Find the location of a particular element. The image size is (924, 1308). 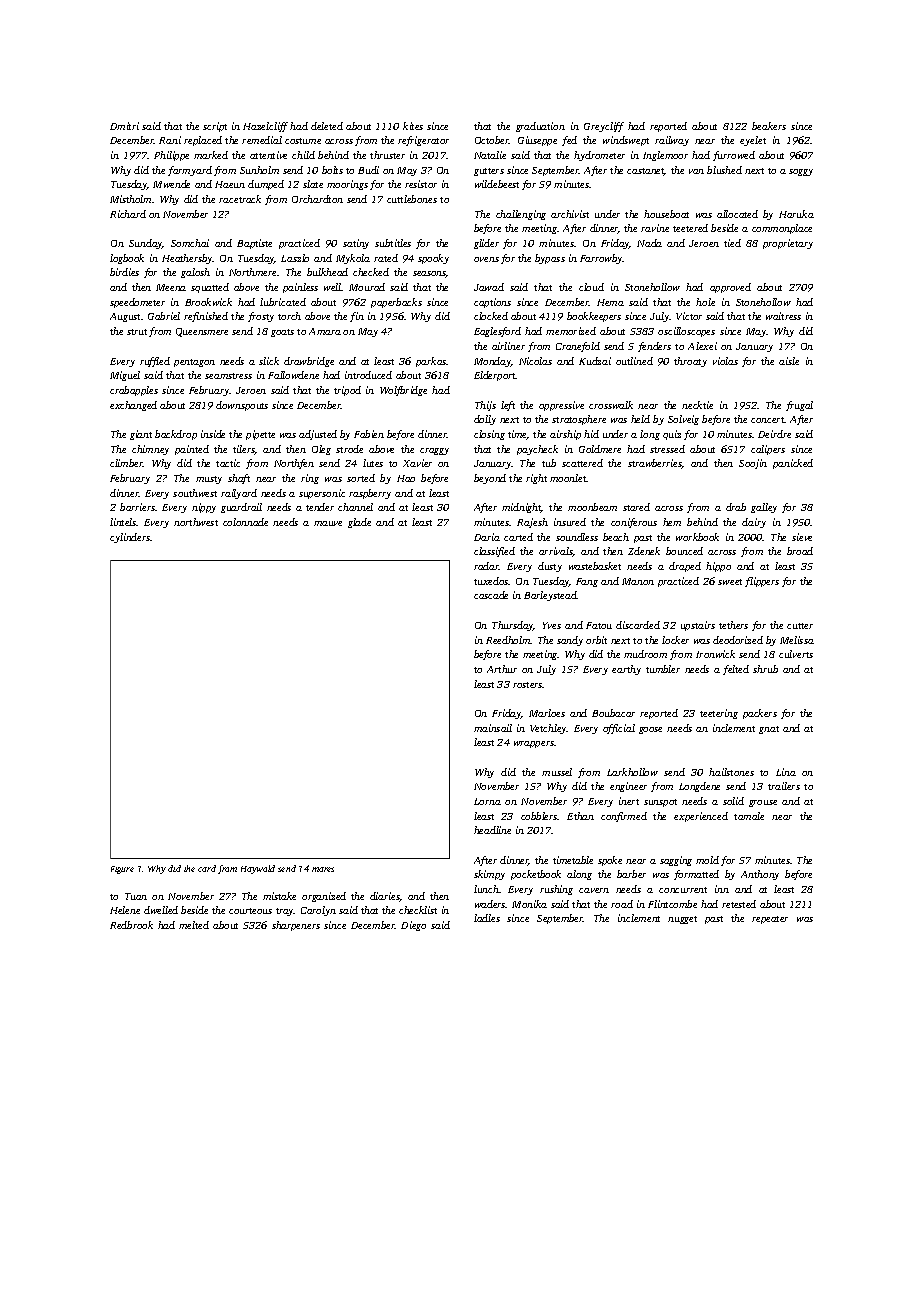

panicked is located at coordinates (793, 464).
